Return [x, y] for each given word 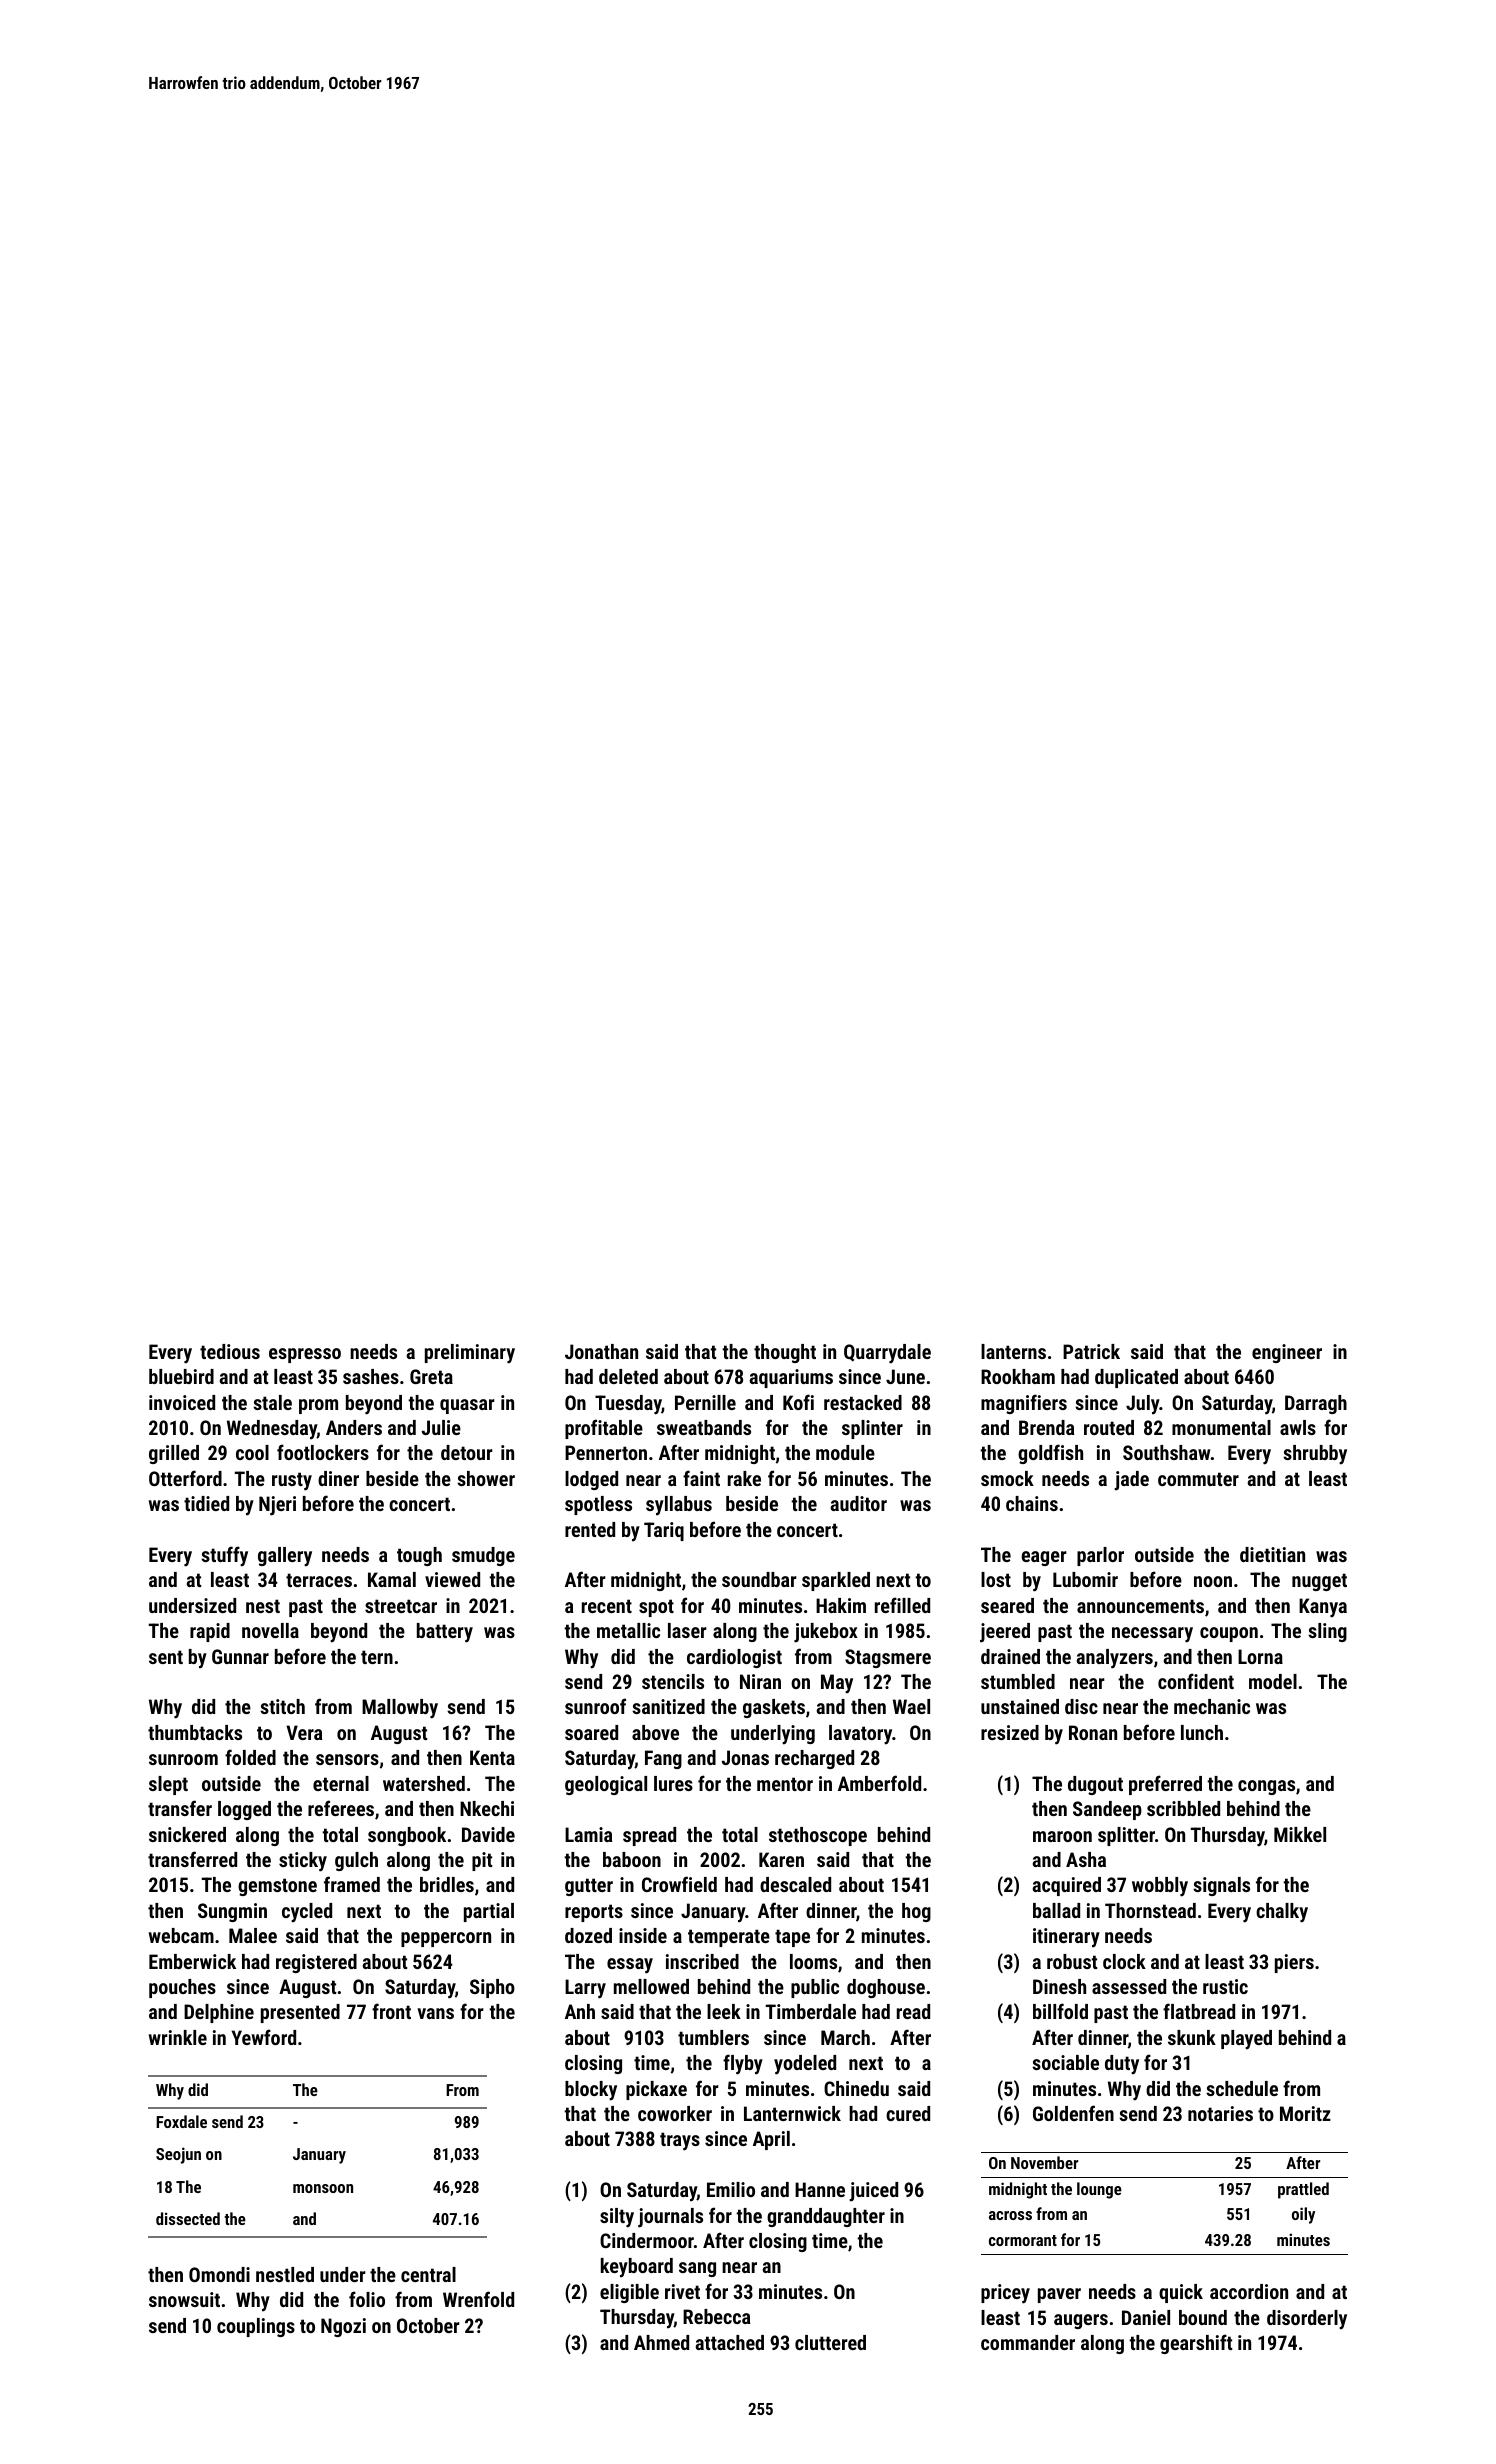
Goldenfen [1073, 2113]
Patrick [1091, 1351]
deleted [628, 1376]
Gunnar [240, 1656]
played [1246, 2040]
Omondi [219, 2274]
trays [680, 2141]
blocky [591, 2091]
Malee [253, 1935]
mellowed [651, 1986]
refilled [902, 1605]
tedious [230, 1351]
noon [1213, 1581]
